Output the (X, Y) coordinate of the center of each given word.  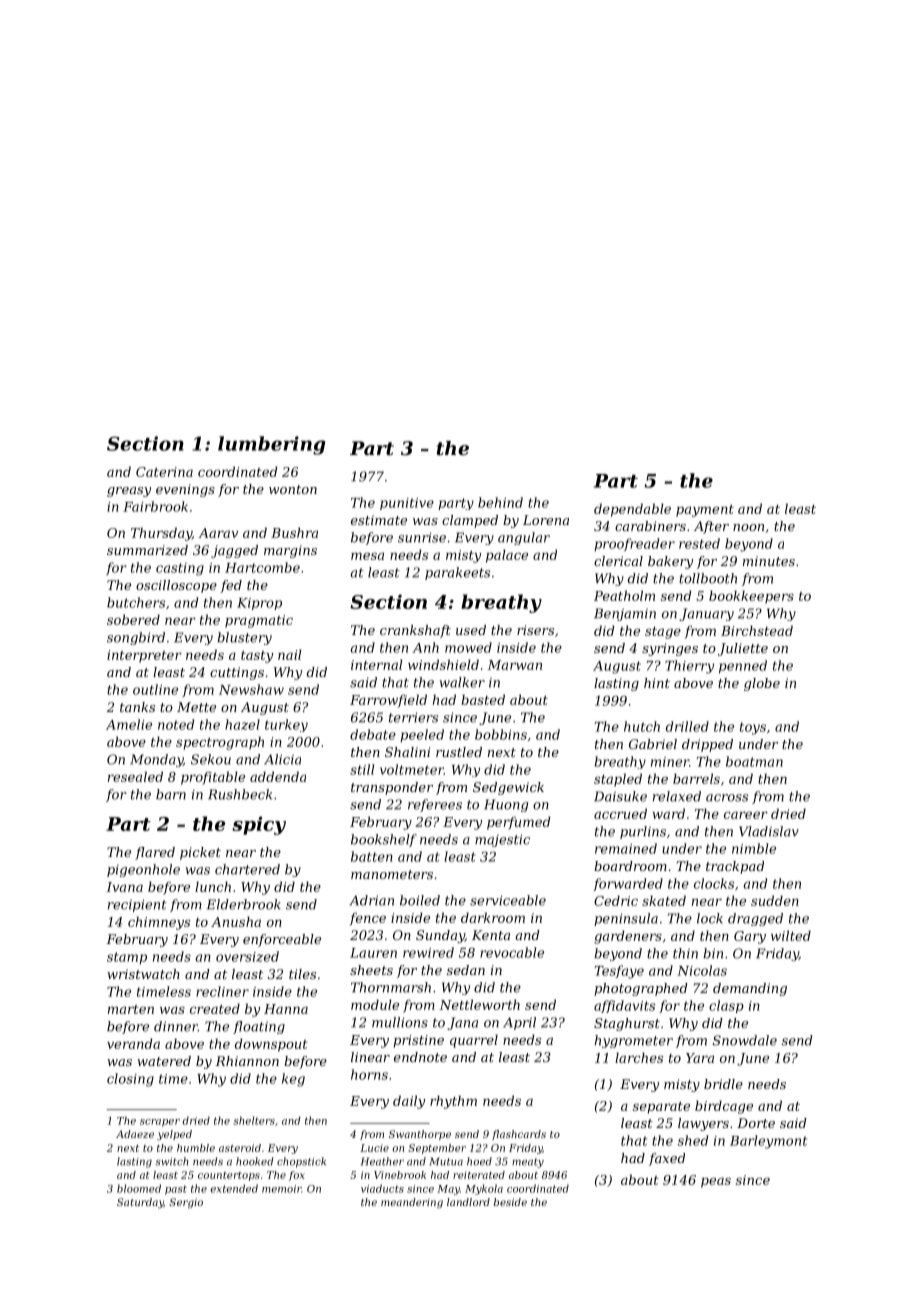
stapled (618, 780)
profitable (213, 778)
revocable (512, 952)
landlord (468, 1202)
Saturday (140, 1203)
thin (685, 953)
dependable (632, 510)
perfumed (519, 823)
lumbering (271, 445)
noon (748, 527)
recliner (222, 991)
